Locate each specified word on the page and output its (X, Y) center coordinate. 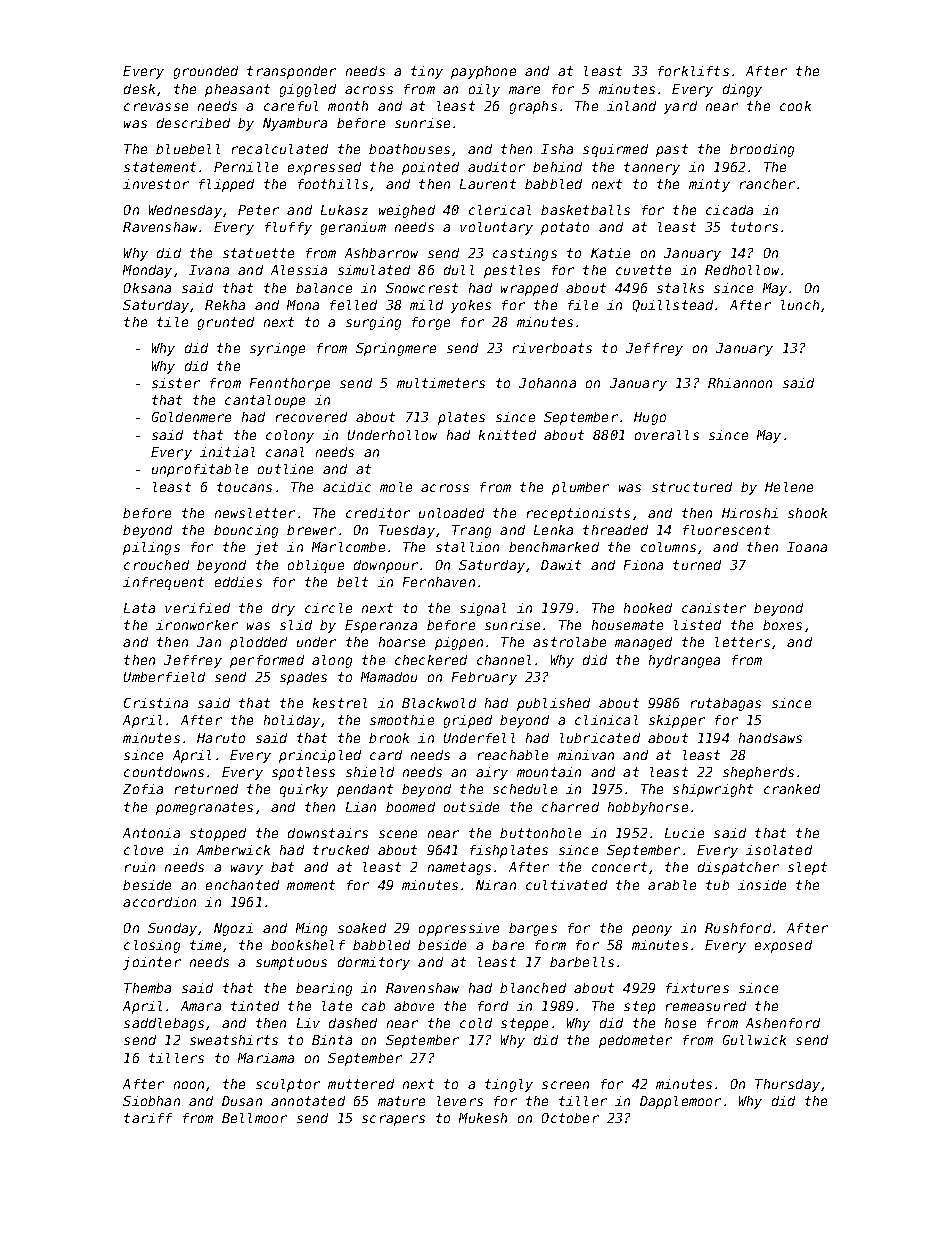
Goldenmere (191, 417)
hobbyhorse (648, 808)
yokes (471, 306)
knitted (507, 435)
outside (471, 807)
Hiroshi (750, 513)
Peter (258, 210)
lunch (800, 305)
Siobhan (151, 1101)
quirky (304, 790)
